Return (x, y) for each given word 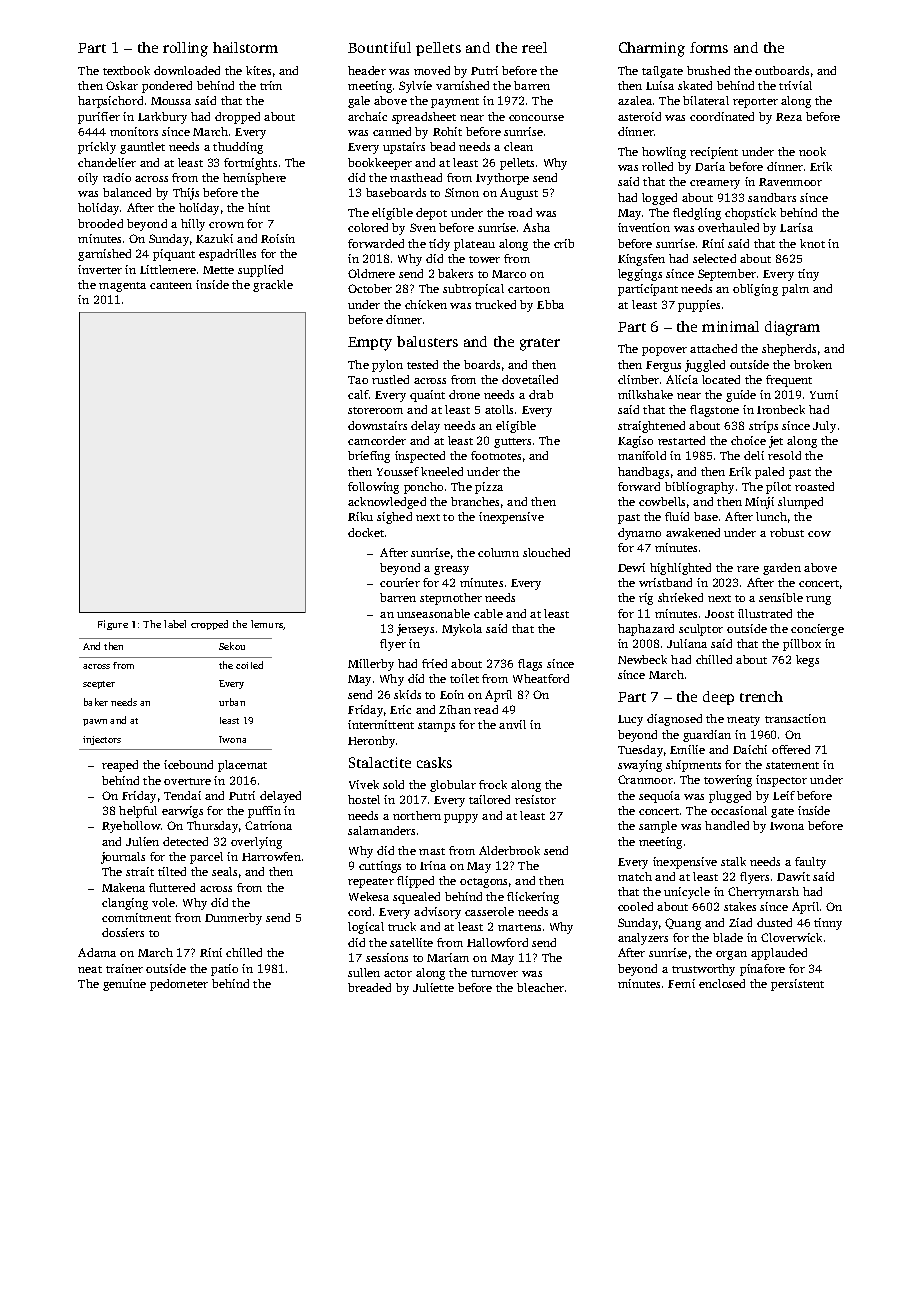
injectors (102, 740)
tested (422, 364)
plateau (474, 245)
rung (818, 600)
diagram (792, 328)
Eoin (452, 694)
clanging (125, 904)
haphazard (646, 630)
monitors (134, 131)
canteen (171, 285)
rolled (657, 166)
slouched (546, 552)
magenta (122, 287)
